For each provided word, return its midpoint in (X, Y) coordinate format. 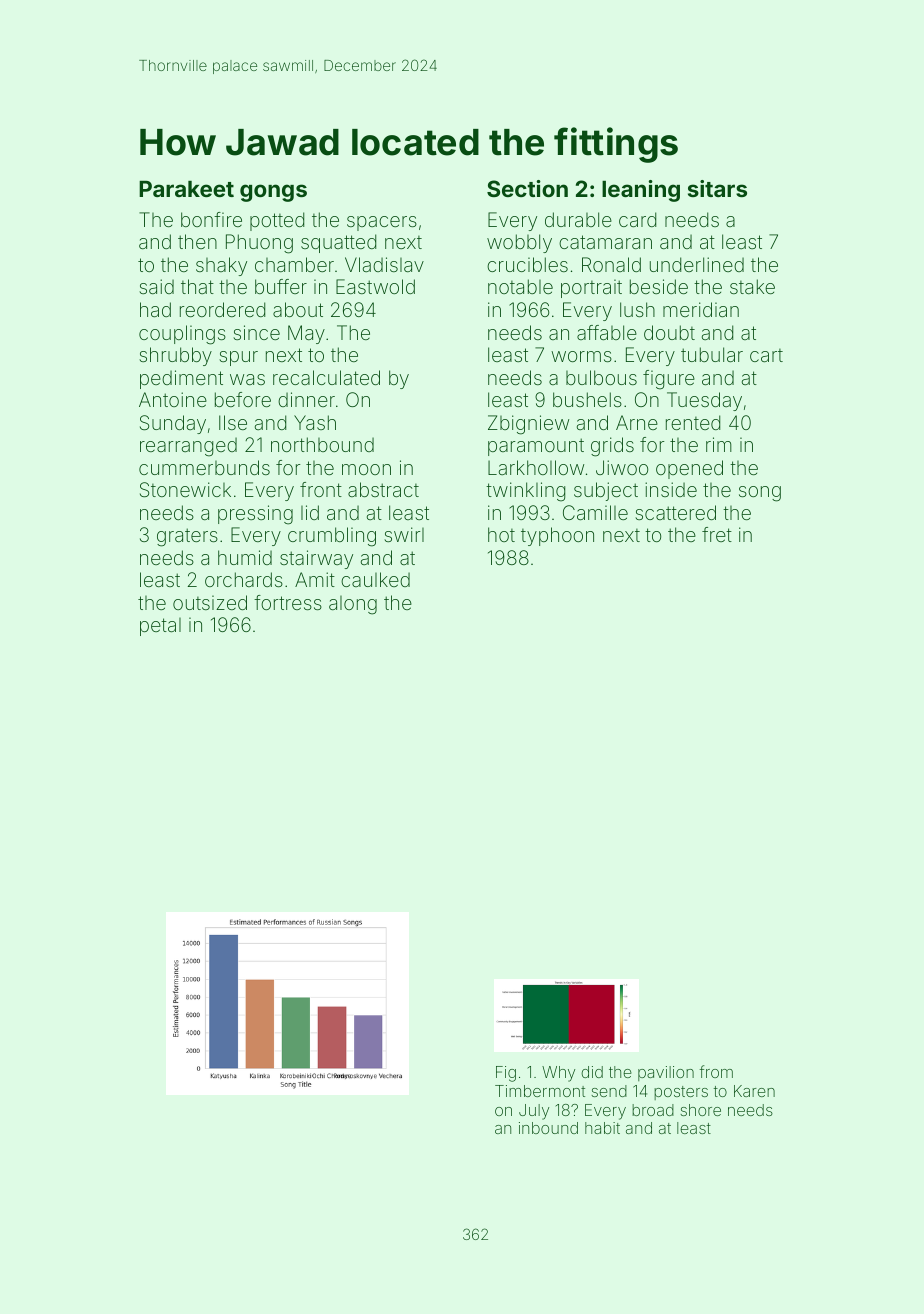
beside (659, 286)
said (156, 286)
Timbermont (540, 1091)
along (353, 605)
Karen (754, 1091)
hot (501, 534)
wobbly (519, 243)
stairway (316, 559)
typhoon (557, 536)
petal (160, 627)
